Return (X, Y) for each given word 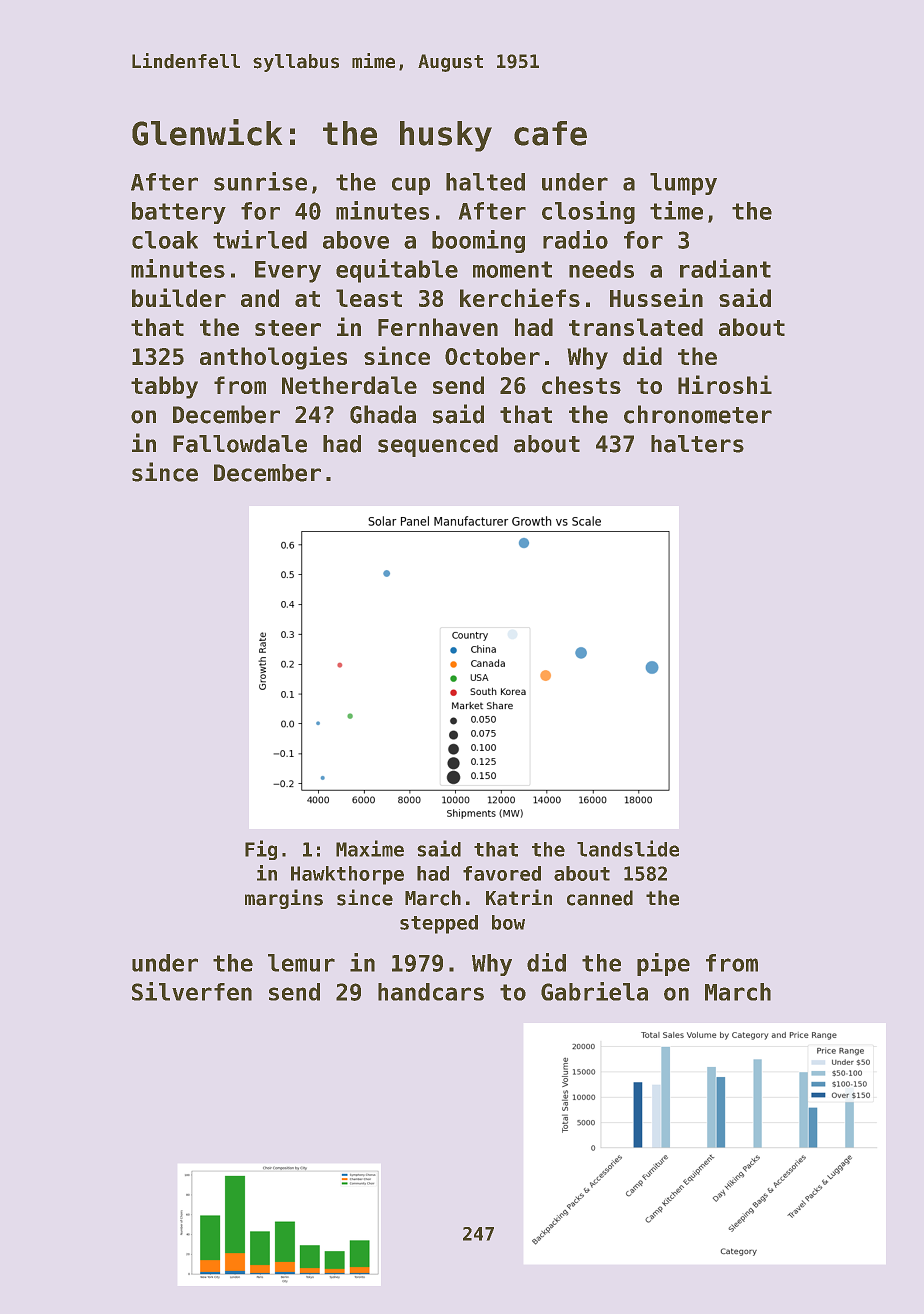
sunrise (260, 181)
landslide (628, 848)
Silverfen (192, 991)
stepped (439, 924)
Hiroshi (725, 384)
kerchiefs (520, 297)
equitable (397, 271)
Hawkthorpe (347, 875)
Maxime (370, 848)
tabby (164, 387)
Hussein (656, 297)
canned (600, 898)
